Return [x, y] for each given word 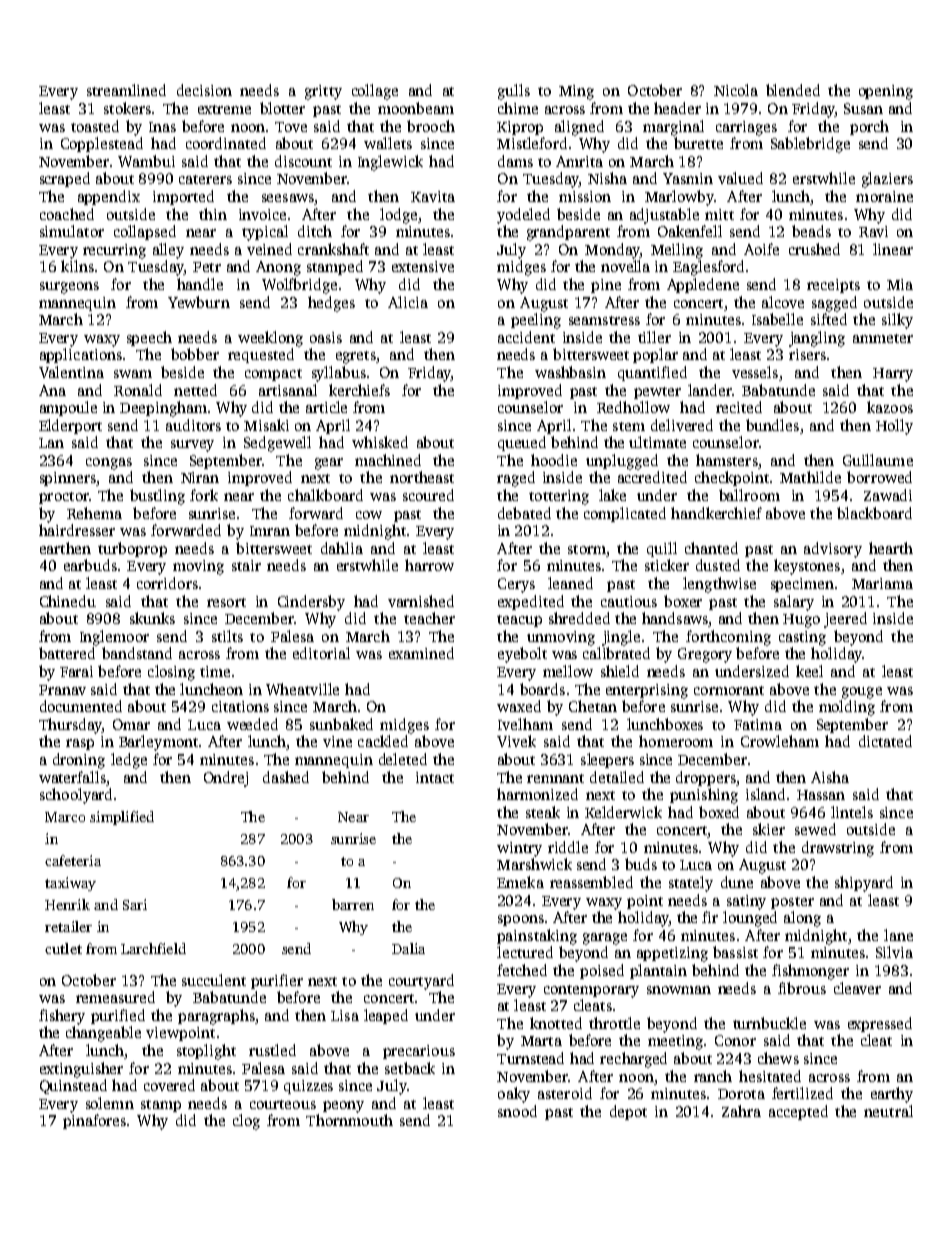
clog [246, 1122]
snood [517, 1111]
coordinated [226, 143]
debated [524, 513]
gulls [514, 92]
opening [886, 92]
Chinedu [68, 601]
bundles [772, 425]
